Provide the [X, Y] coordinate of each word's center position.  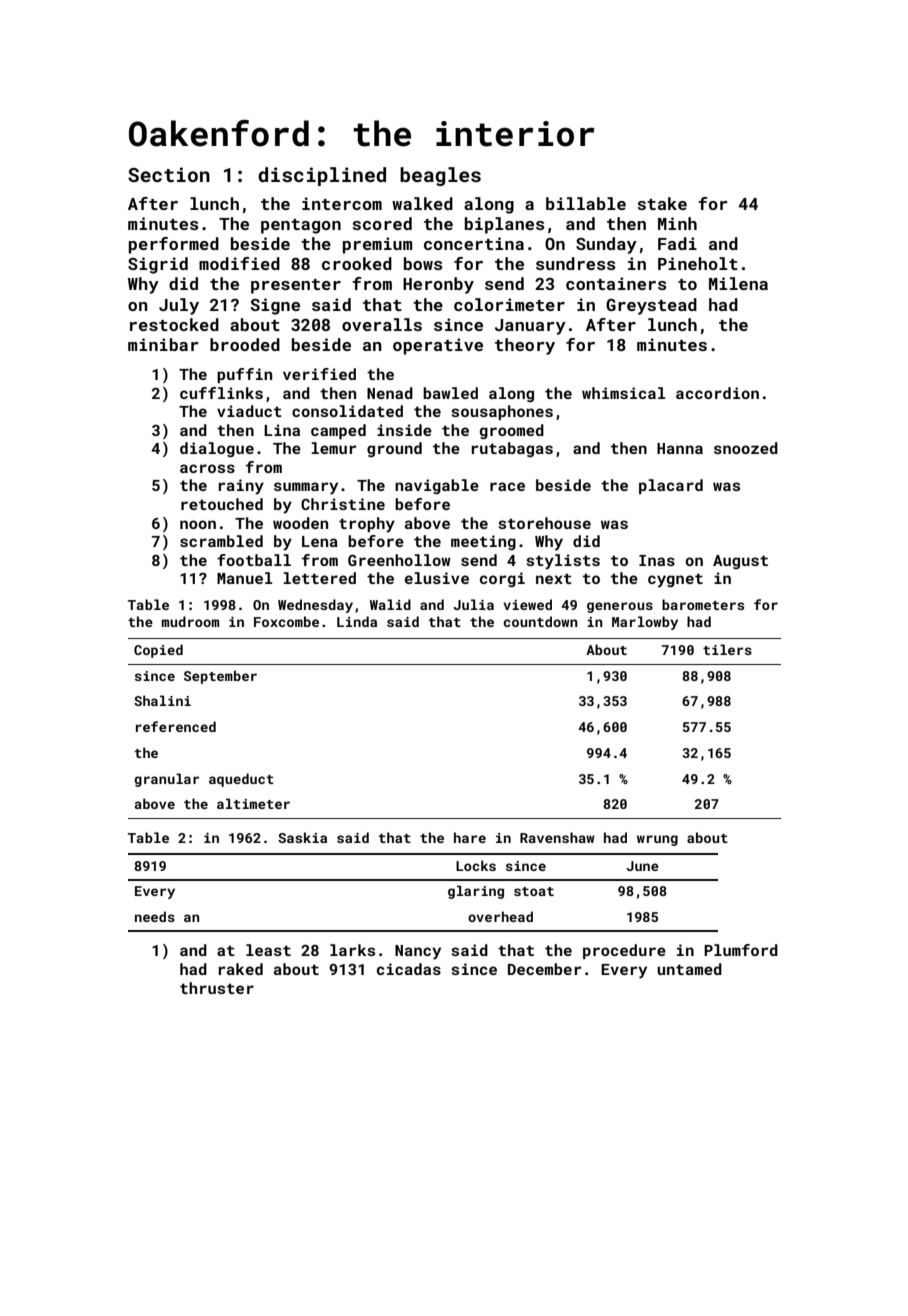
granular [166, 780]
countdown [540, 621]
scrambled [221, 541]
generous [620, 607]
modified [239, 263]
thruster [217, 988]
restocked [174, 324]
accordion [717, 393]
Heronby [438, 285]
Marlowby [645, 623]
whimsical [624, 393]
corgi [502, 579]
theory [525, 346]
